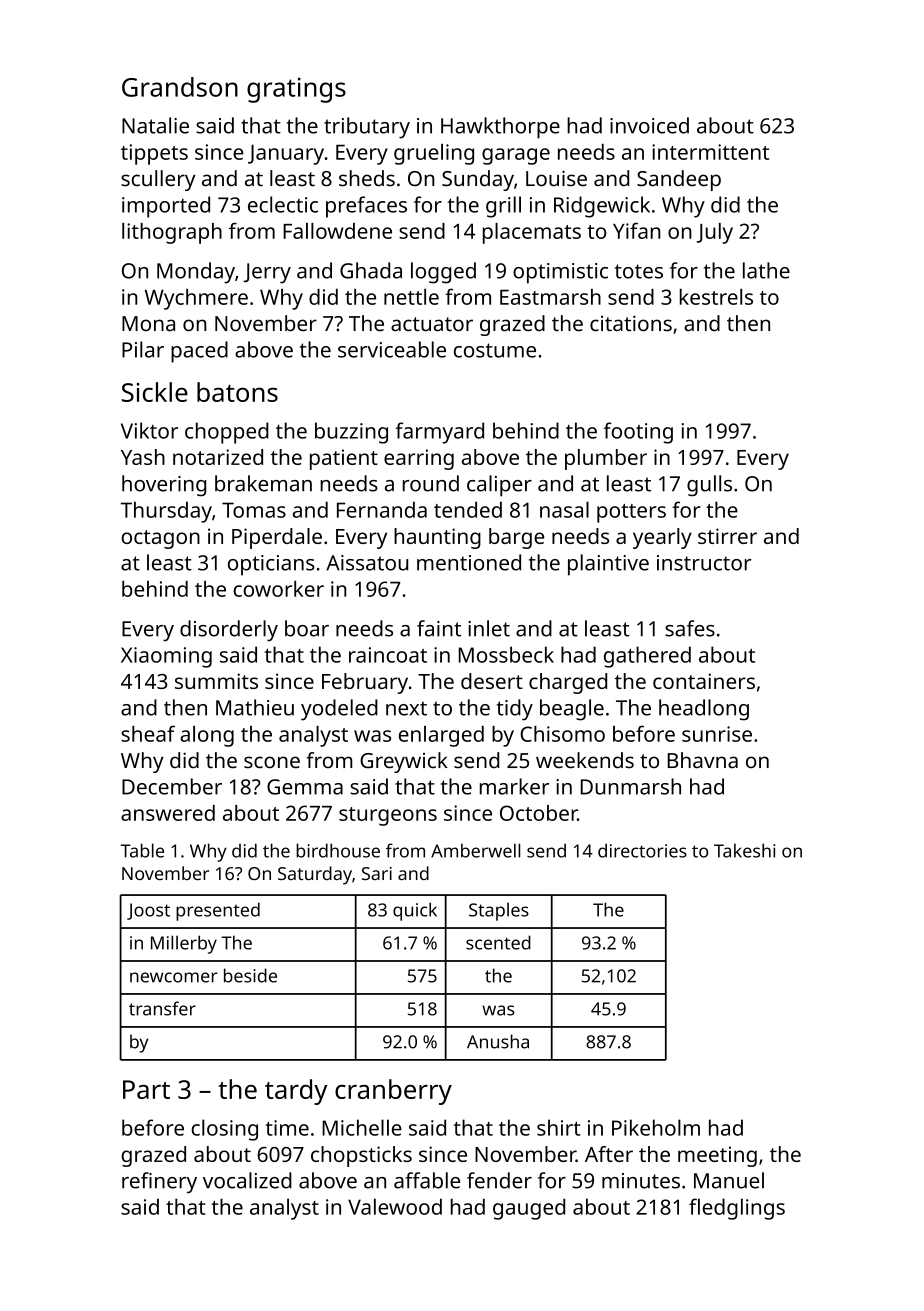  Describe the element at coordinates (180, 87) in the page. I see `Grandson` at that location.
